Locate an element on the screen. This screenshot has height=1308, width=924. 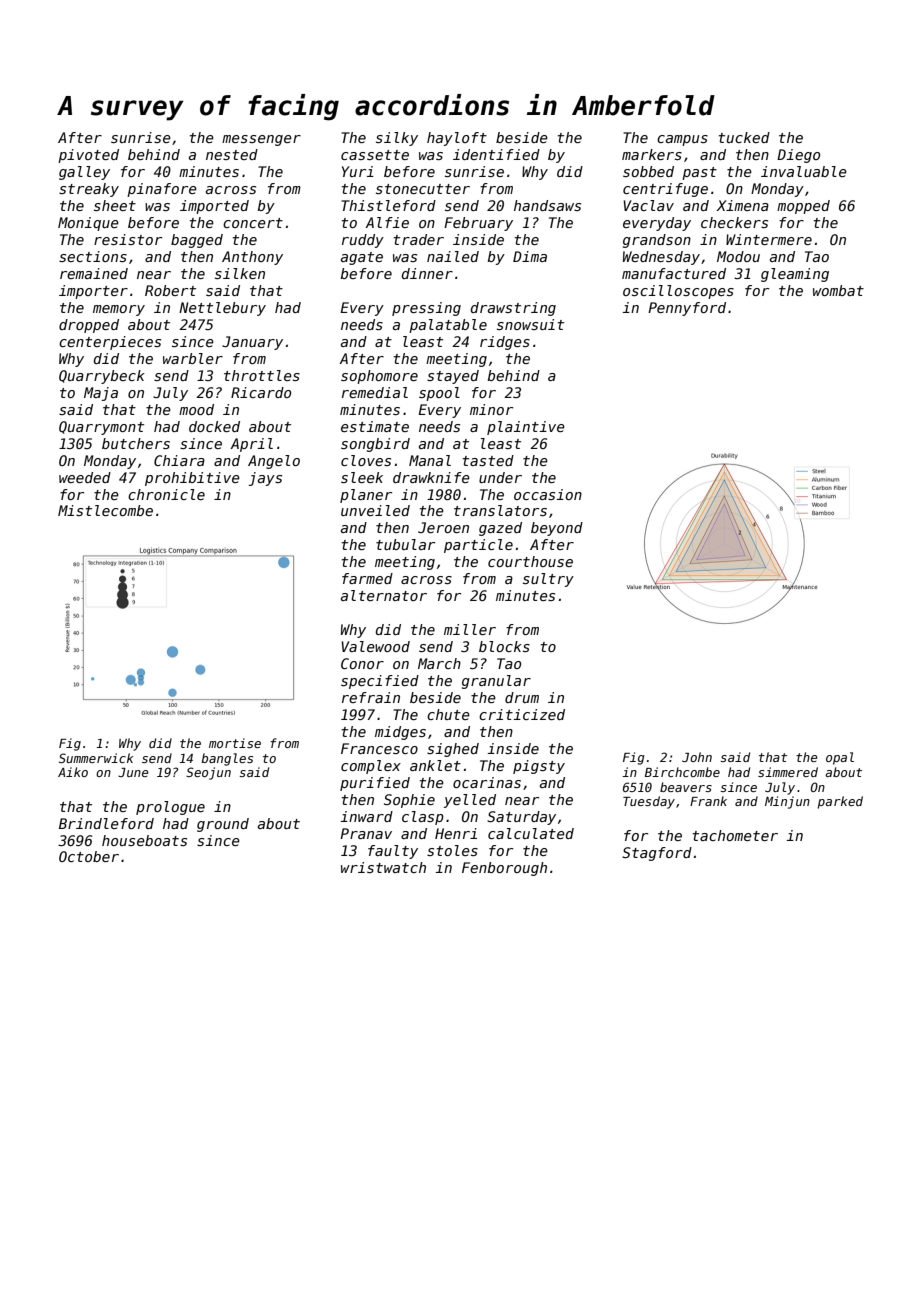
spool is located at coordinates (439, 394).
